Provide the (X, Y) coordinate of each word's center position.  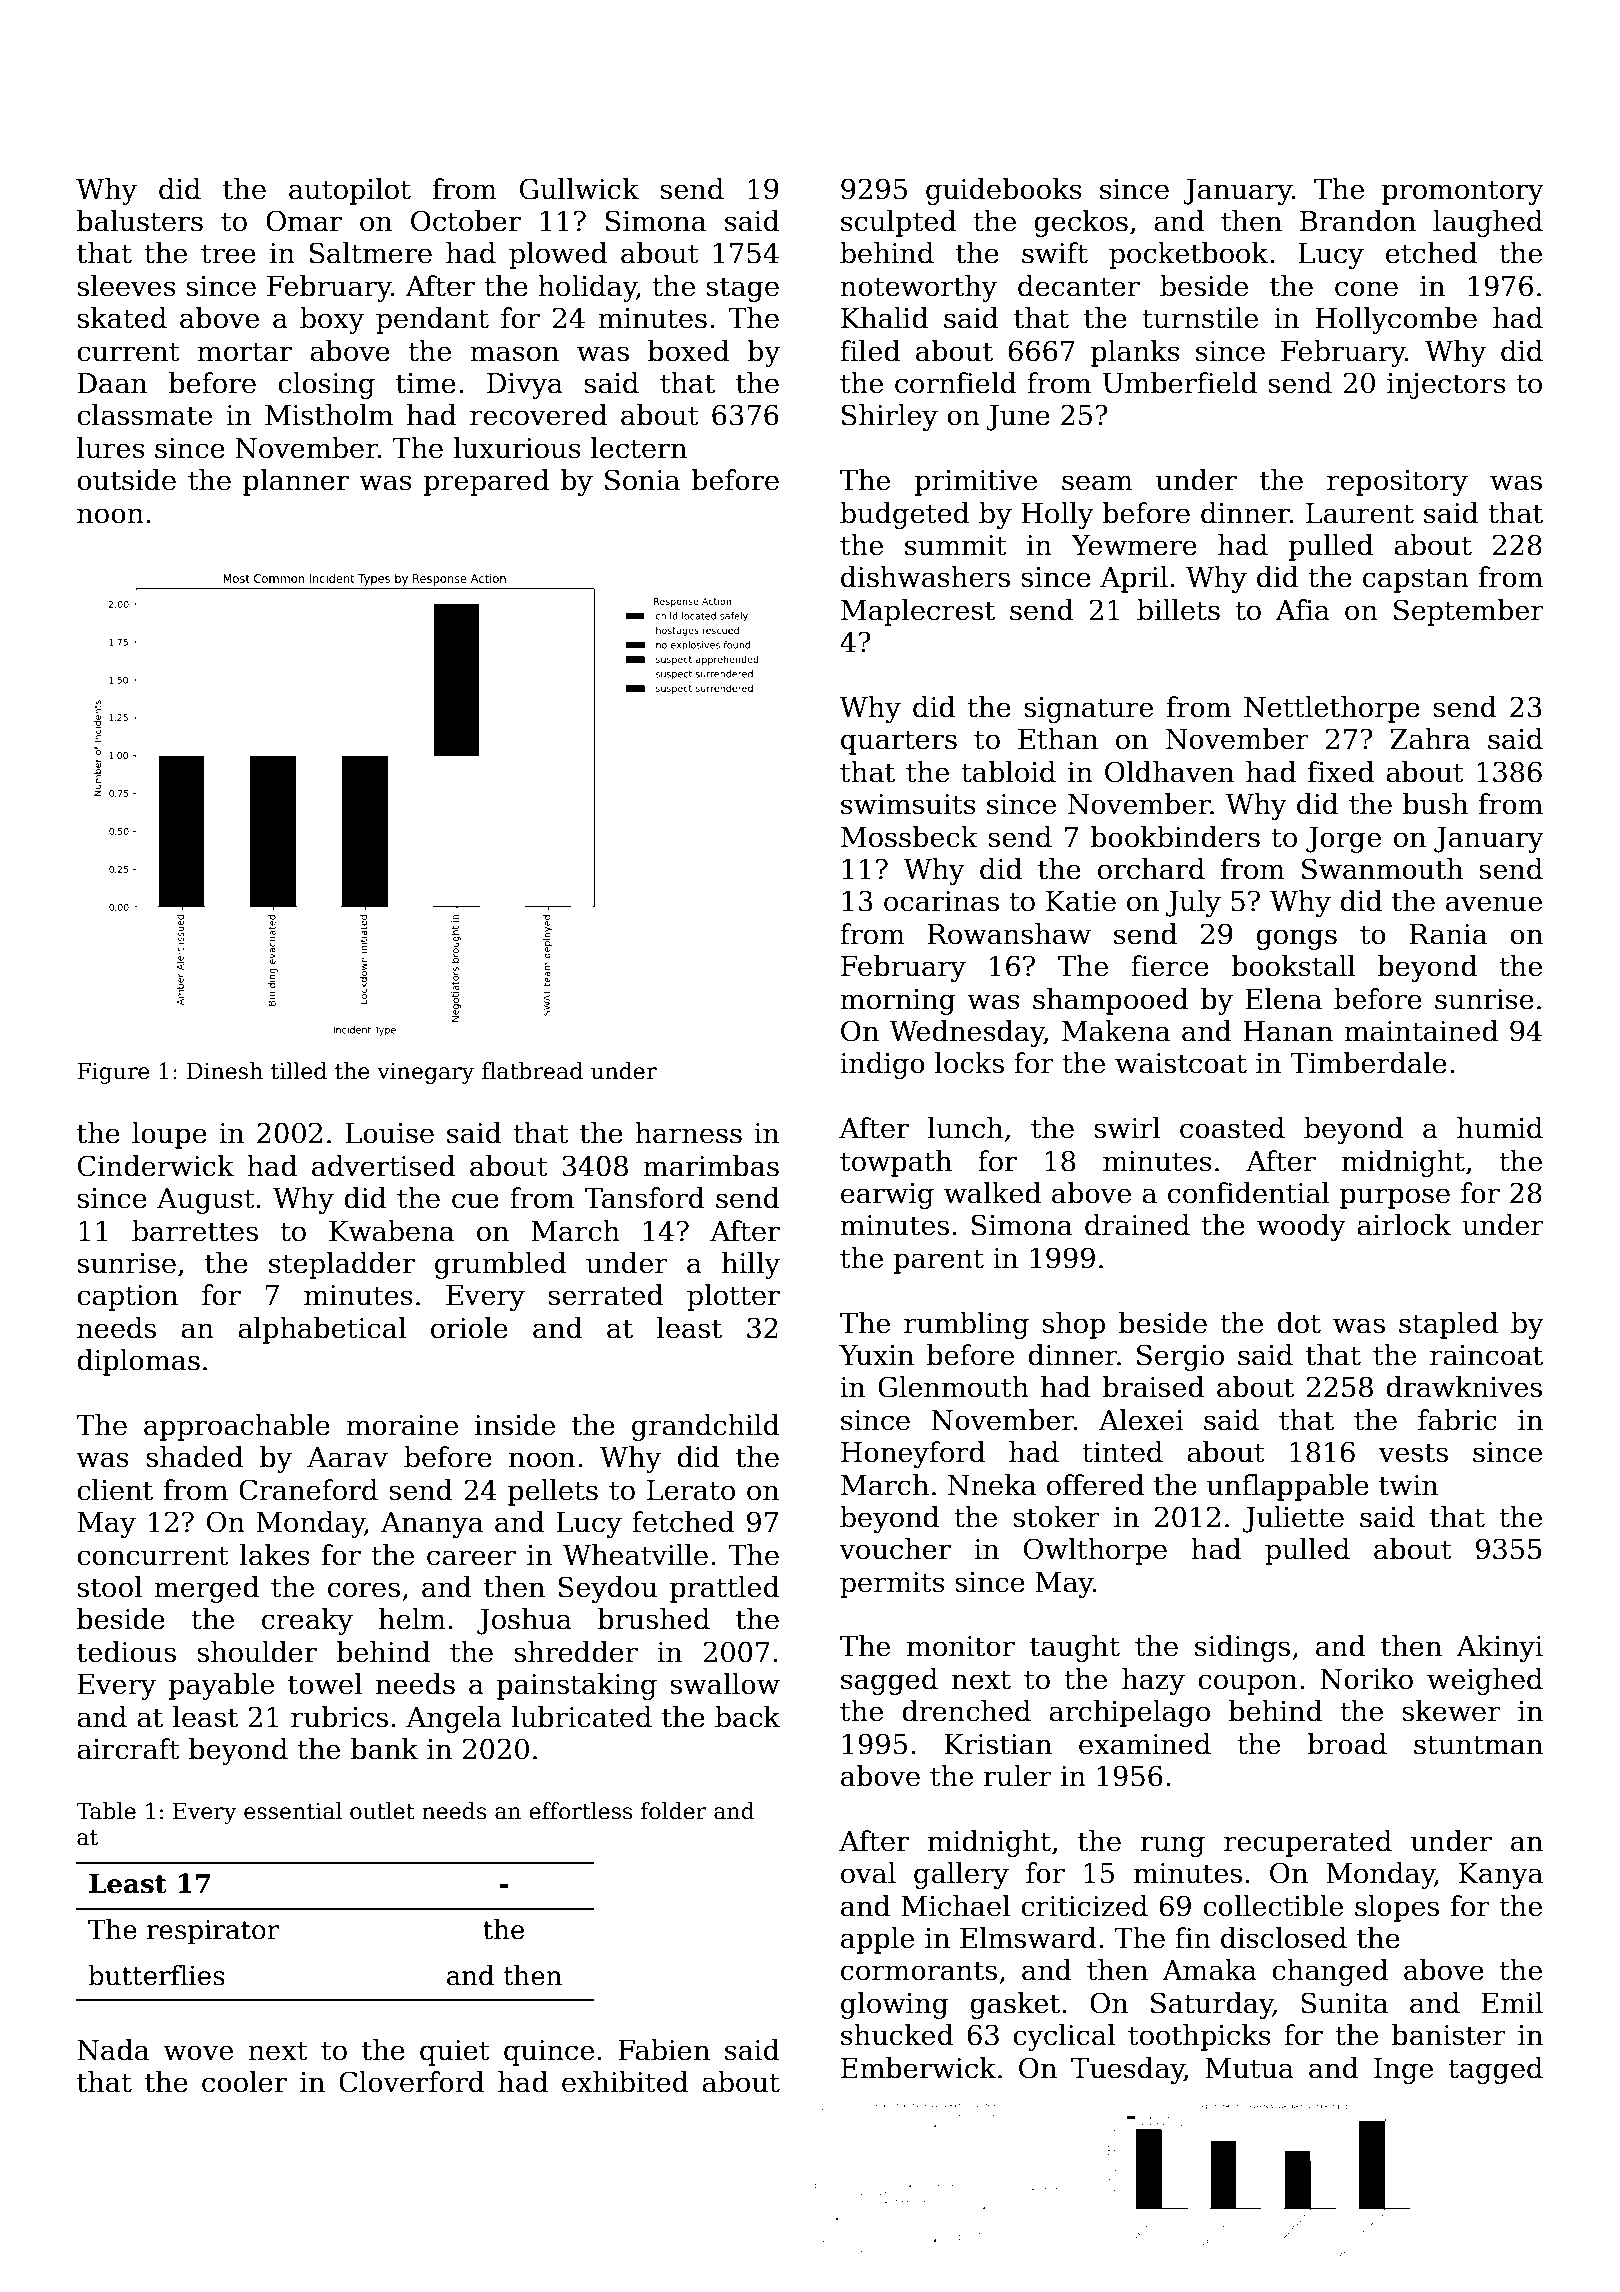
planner (296, 482)
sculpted (899, 223)
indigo (882, 1065)
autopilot (350, 191)
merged (206, 1589)
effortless (581, 1811)
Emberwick (918, 2068)
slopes (1397, 1908)
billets (1178, 610)
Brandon (1358, 221)
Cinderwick (156, 1166)
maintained (1421, 1031)
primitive (975, 483)
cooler (244, 2082)
